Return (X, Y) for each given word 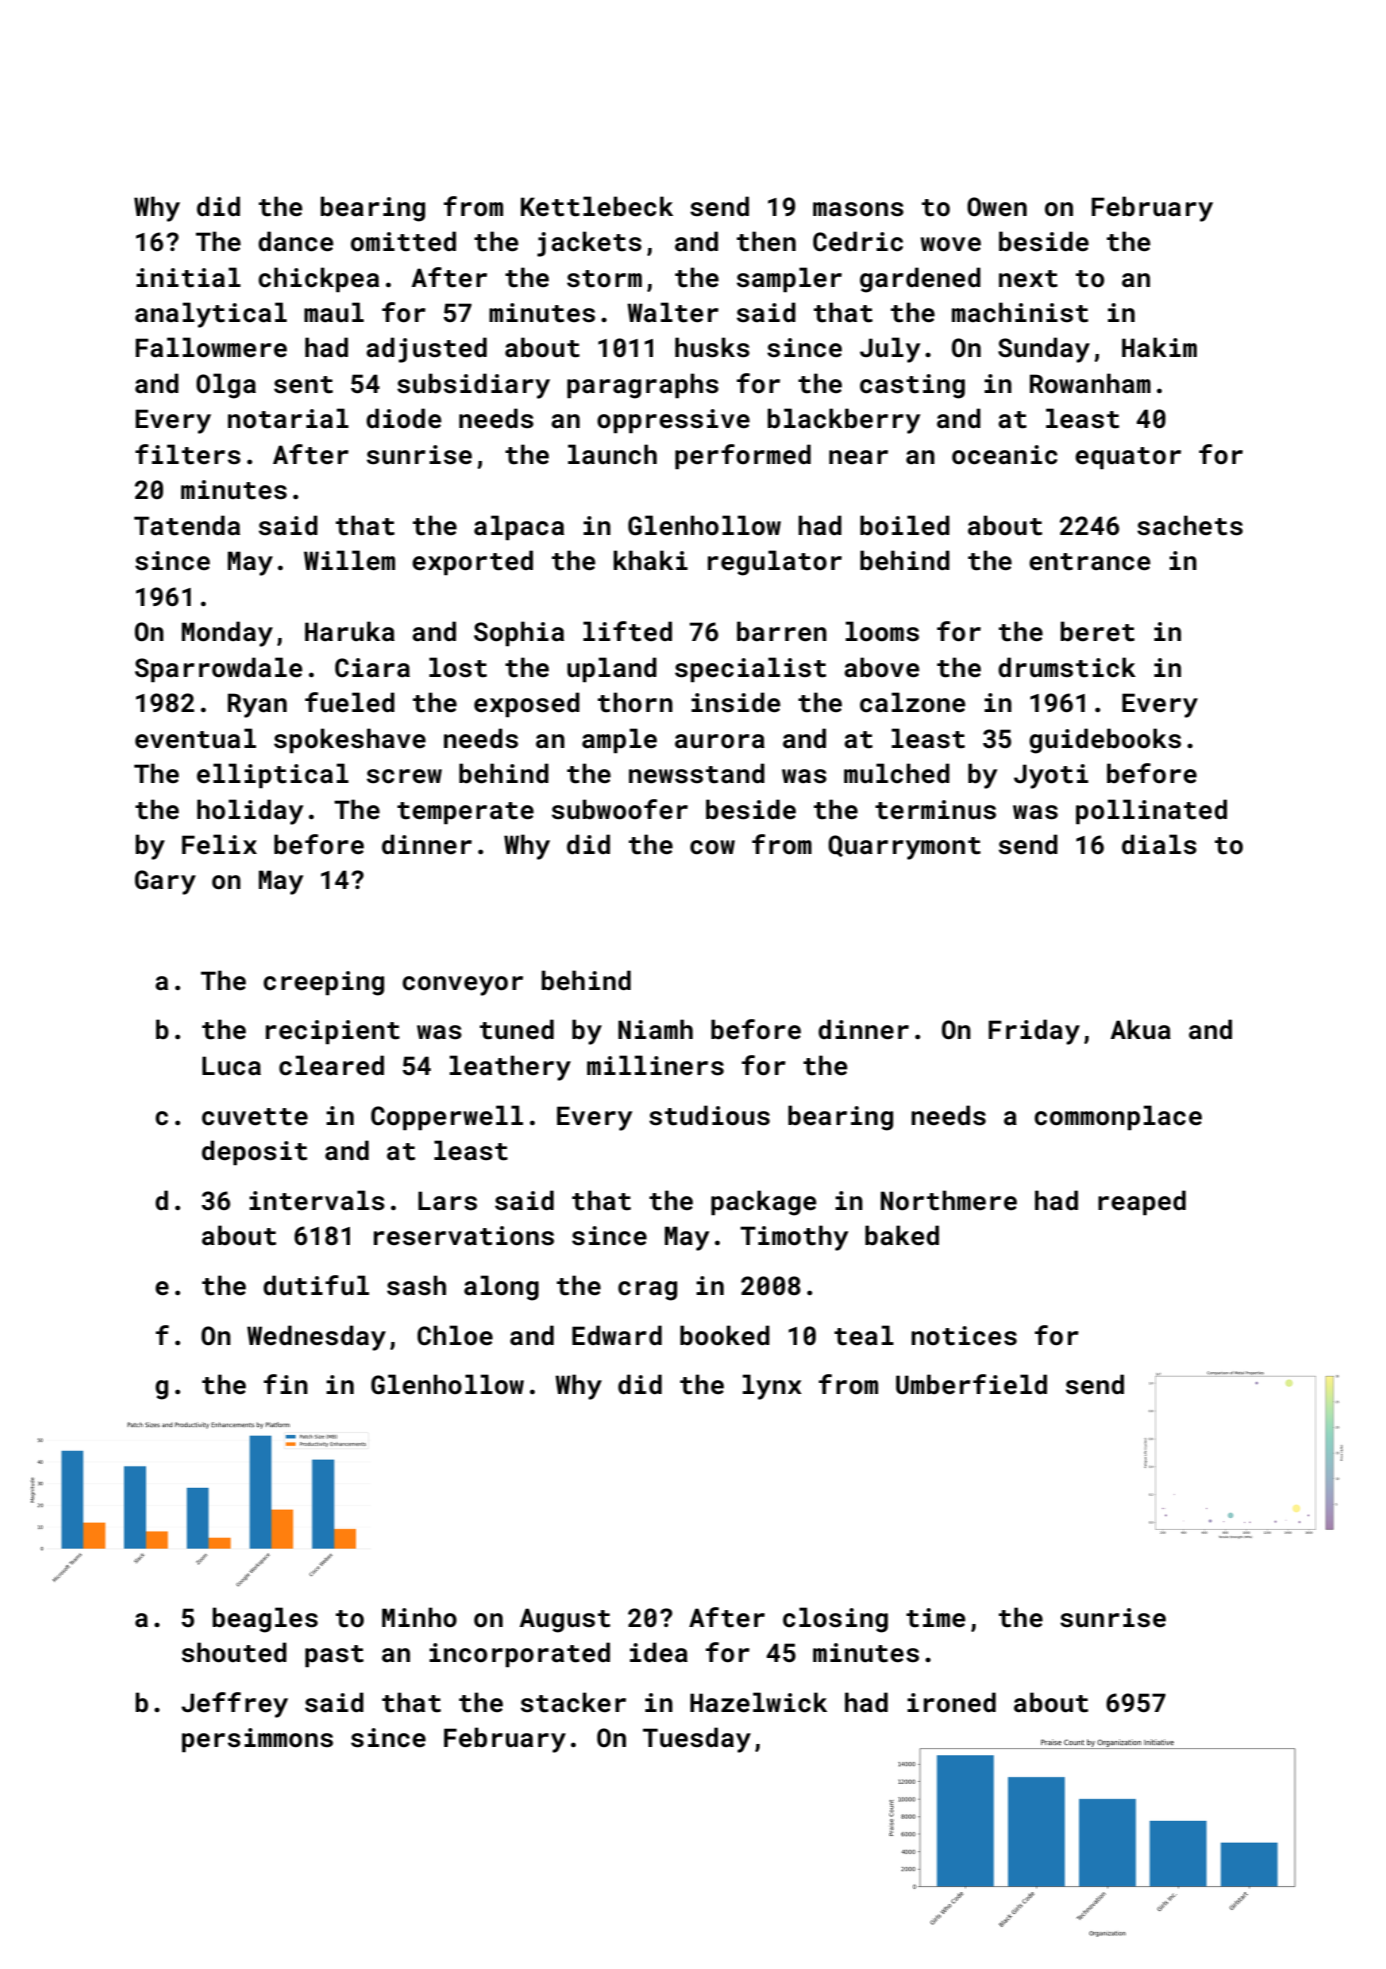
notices (964, 1336)
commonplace (1118, 1117)
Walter (673, 312)
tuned (517, 1029)
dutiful (316, 1285)
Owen (997, 207)
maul (334, 312)
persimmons (257, 1740)
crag (647, 1291)
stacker (573, 1702)
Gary (165, 882)
